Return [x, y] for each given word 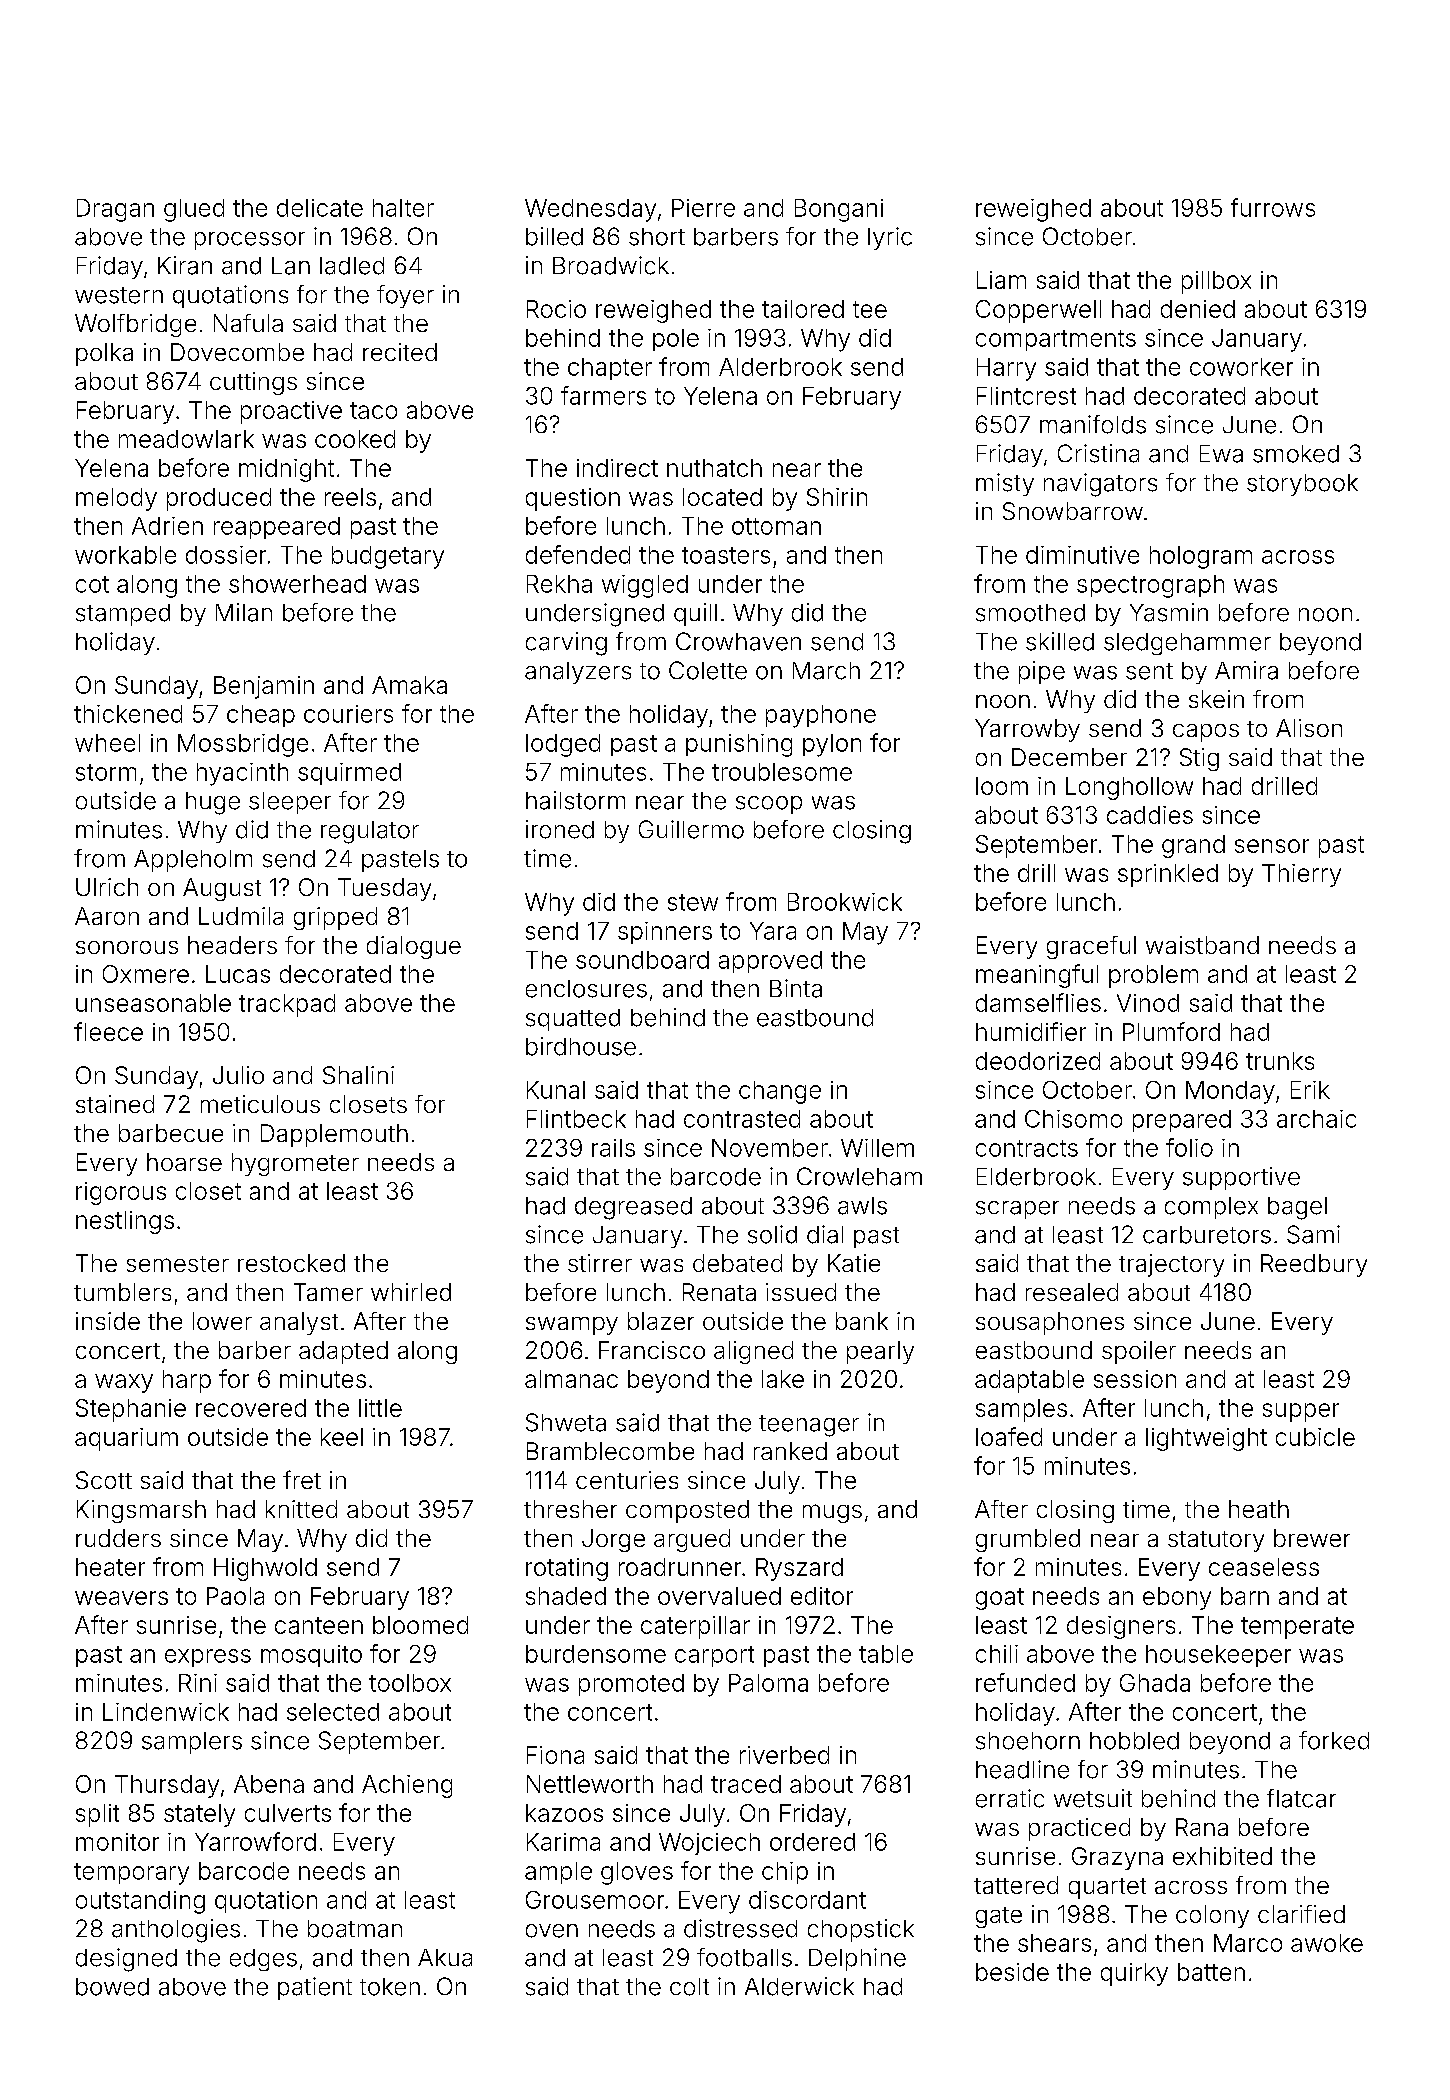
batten [1211, 1972]
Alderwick [799, 1986]
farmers [603, 395]
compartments [1056, 340]
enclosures [586, 989]
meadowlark [186, 439]
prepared [1182, 1121]
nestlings [125, 1222]
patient [315, 1988]
